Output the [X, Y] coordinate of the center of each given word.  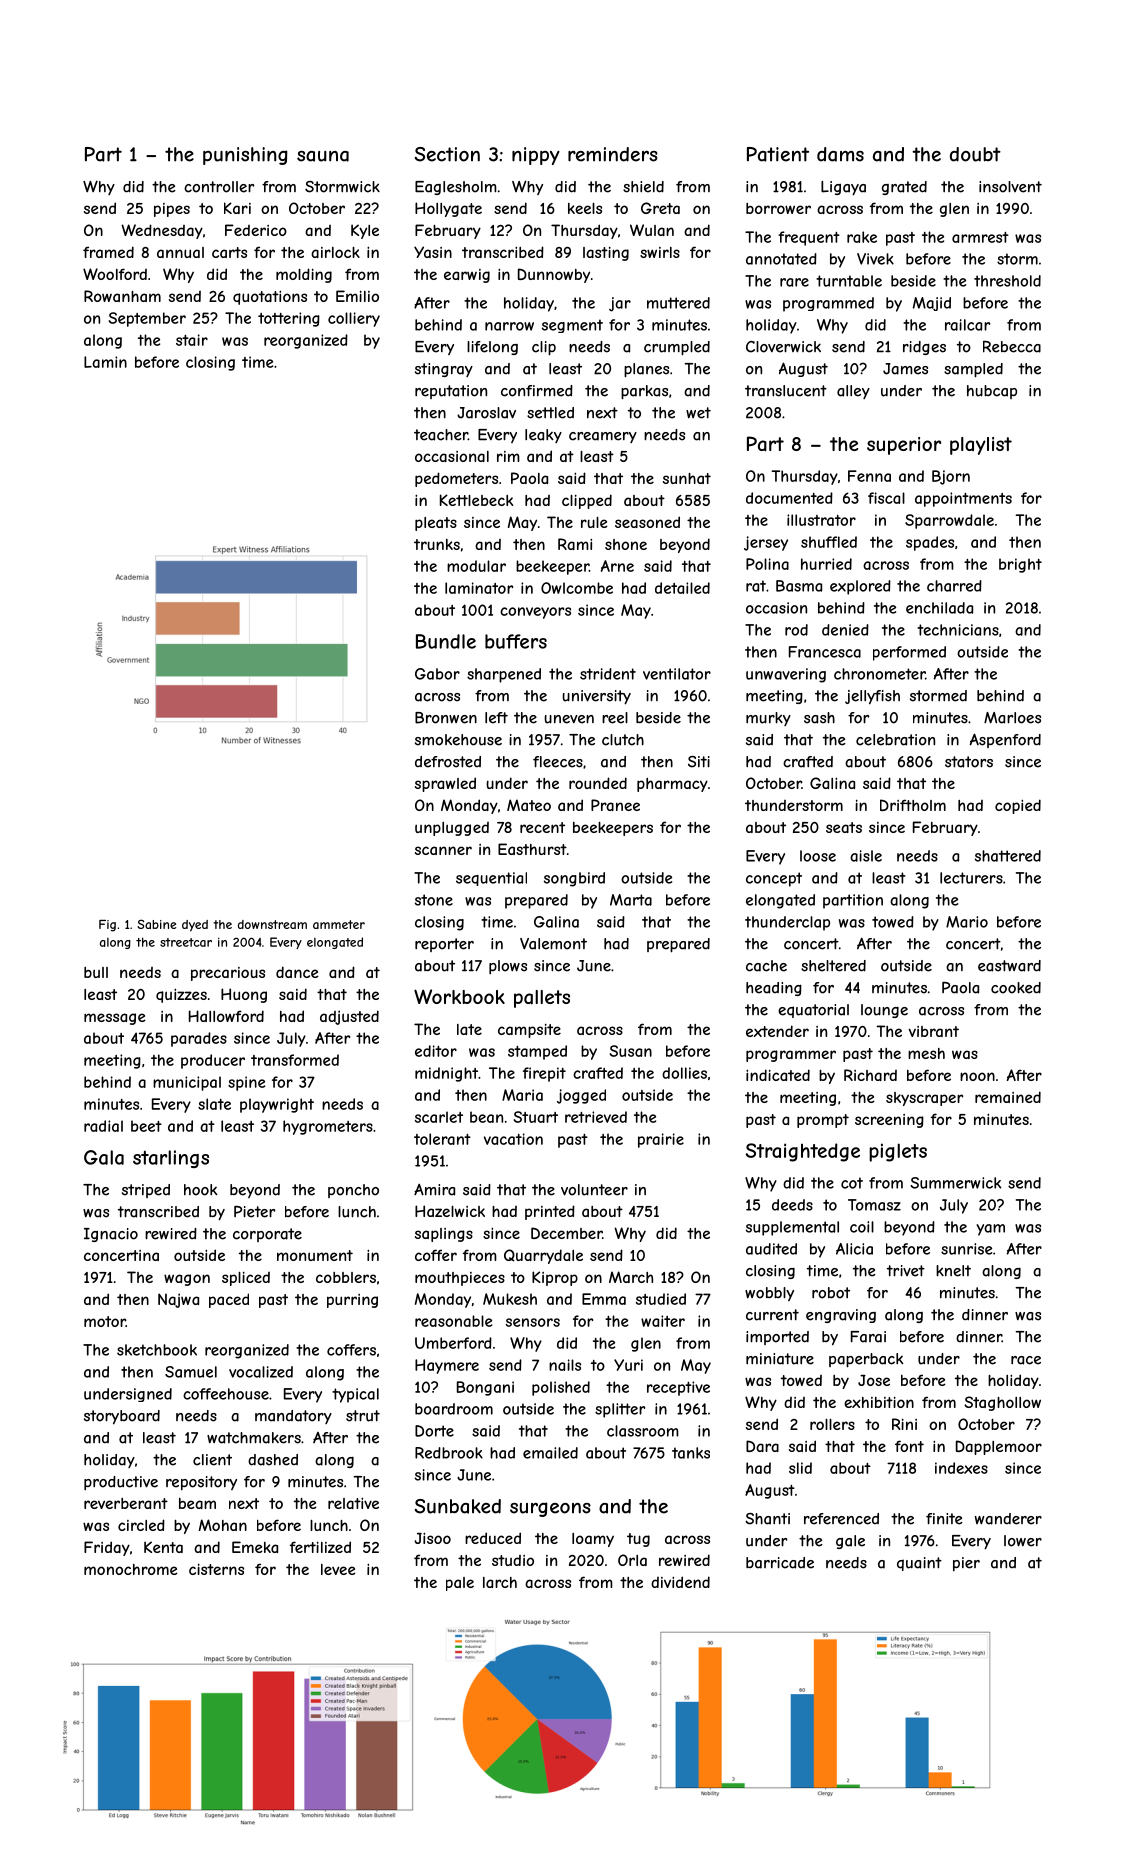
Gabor [437, 674]
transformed [295, 1060]
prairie [661, 1140]
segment [572, 326]
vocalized [261, 1372]
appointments [963, 499]
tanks [691, 1453]
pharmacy [672, 785]
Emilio [357, 296]
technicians [958, 630]
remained [1008, 1097]
